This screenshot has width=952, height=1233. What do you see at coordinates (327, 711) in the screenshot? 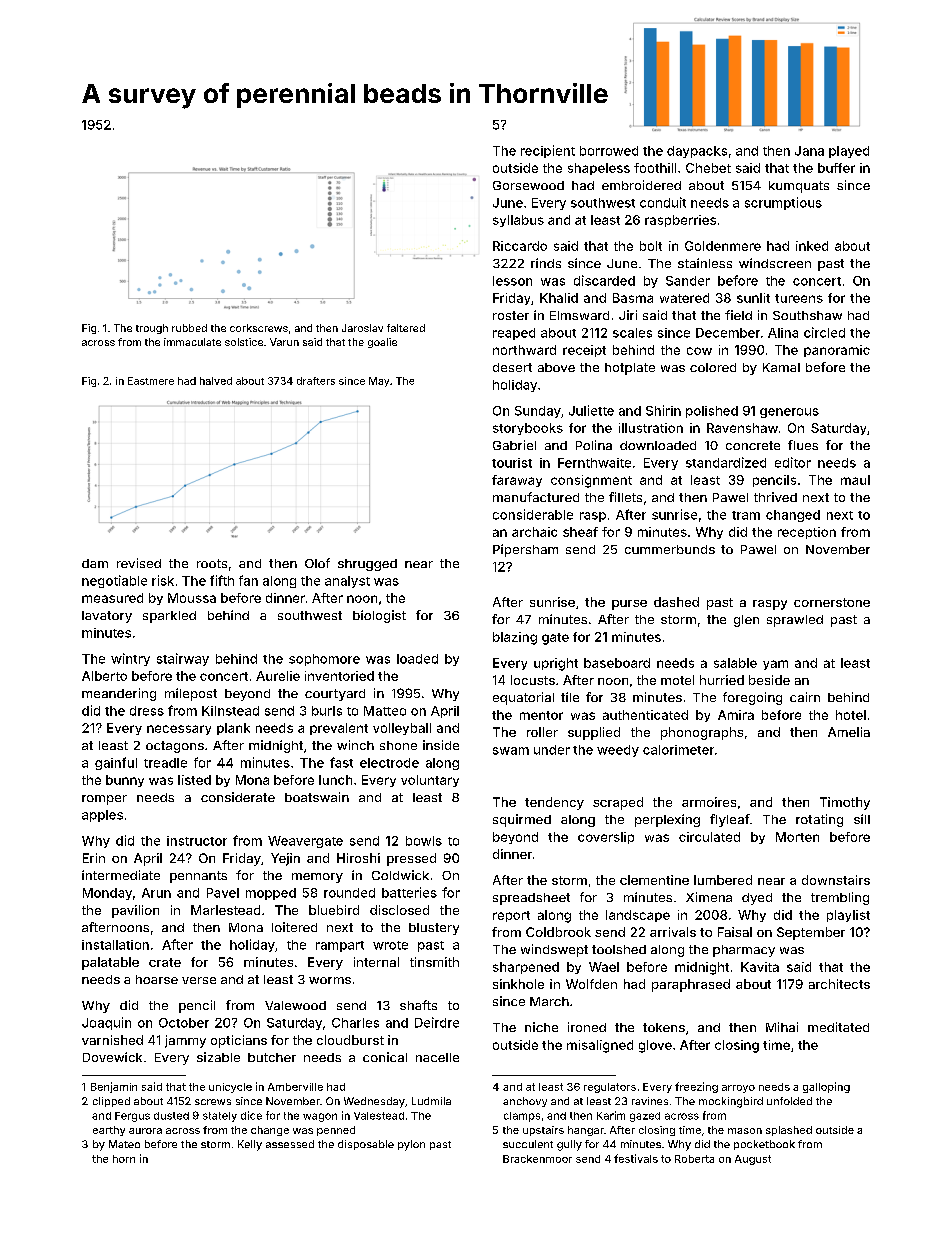
I see `burls` at bounding box center [327, 711].
